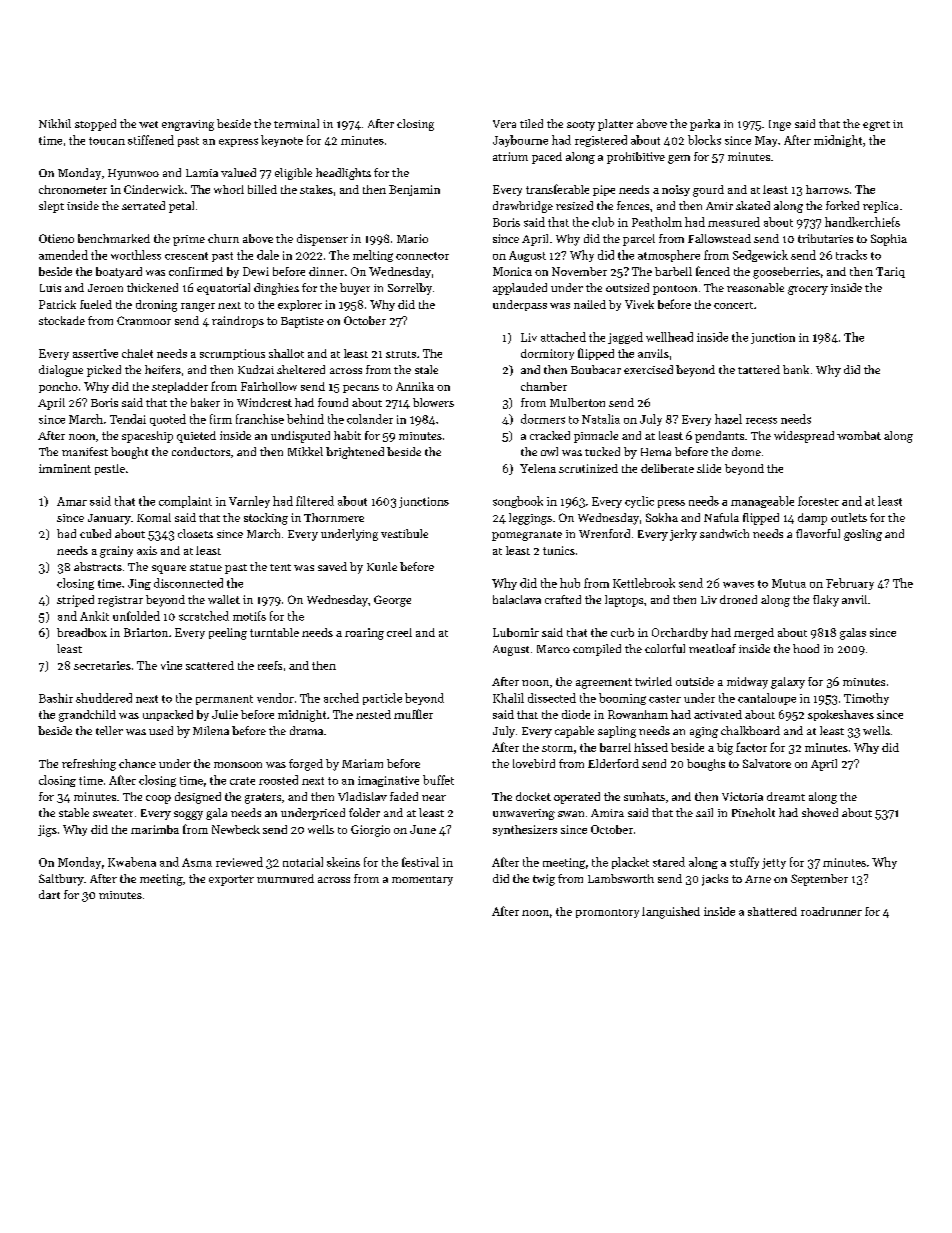 This document has height=1233, width=952. Describe the element at coordinates (231, 880) in the document. I see `exporter` at that location.
